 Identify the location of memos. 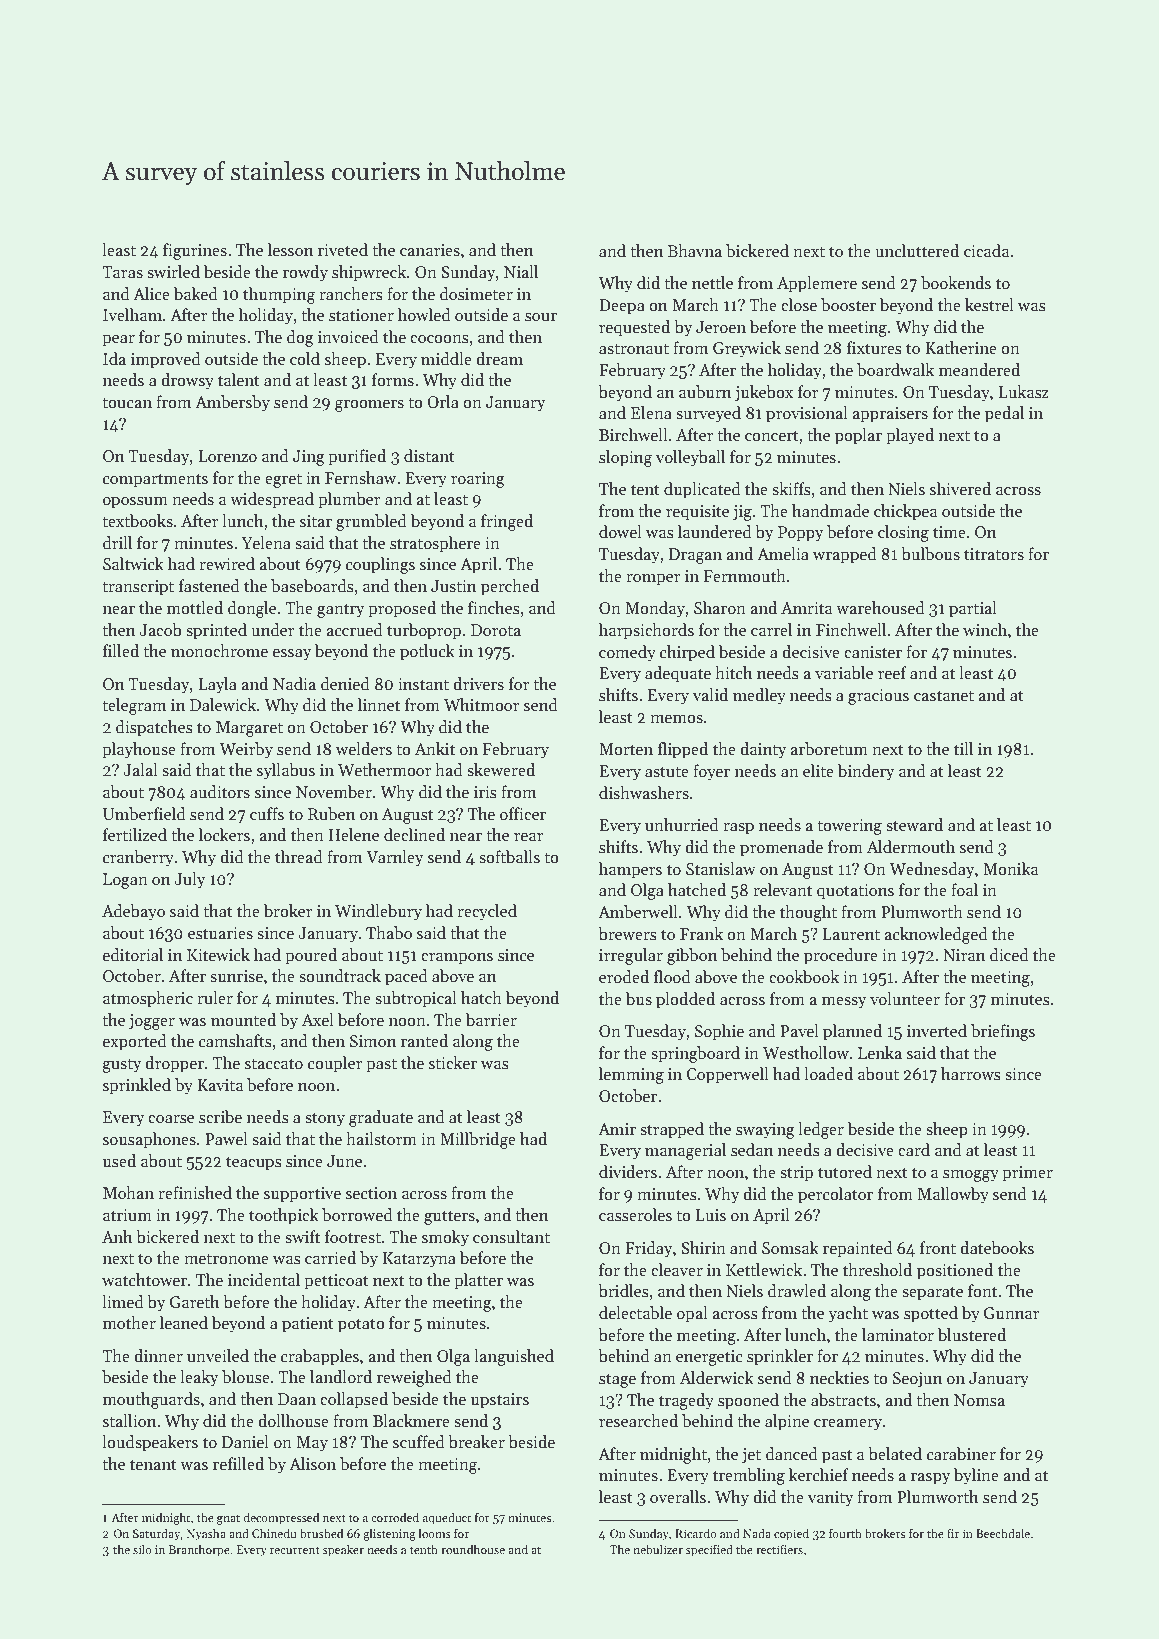
(676, 719).
